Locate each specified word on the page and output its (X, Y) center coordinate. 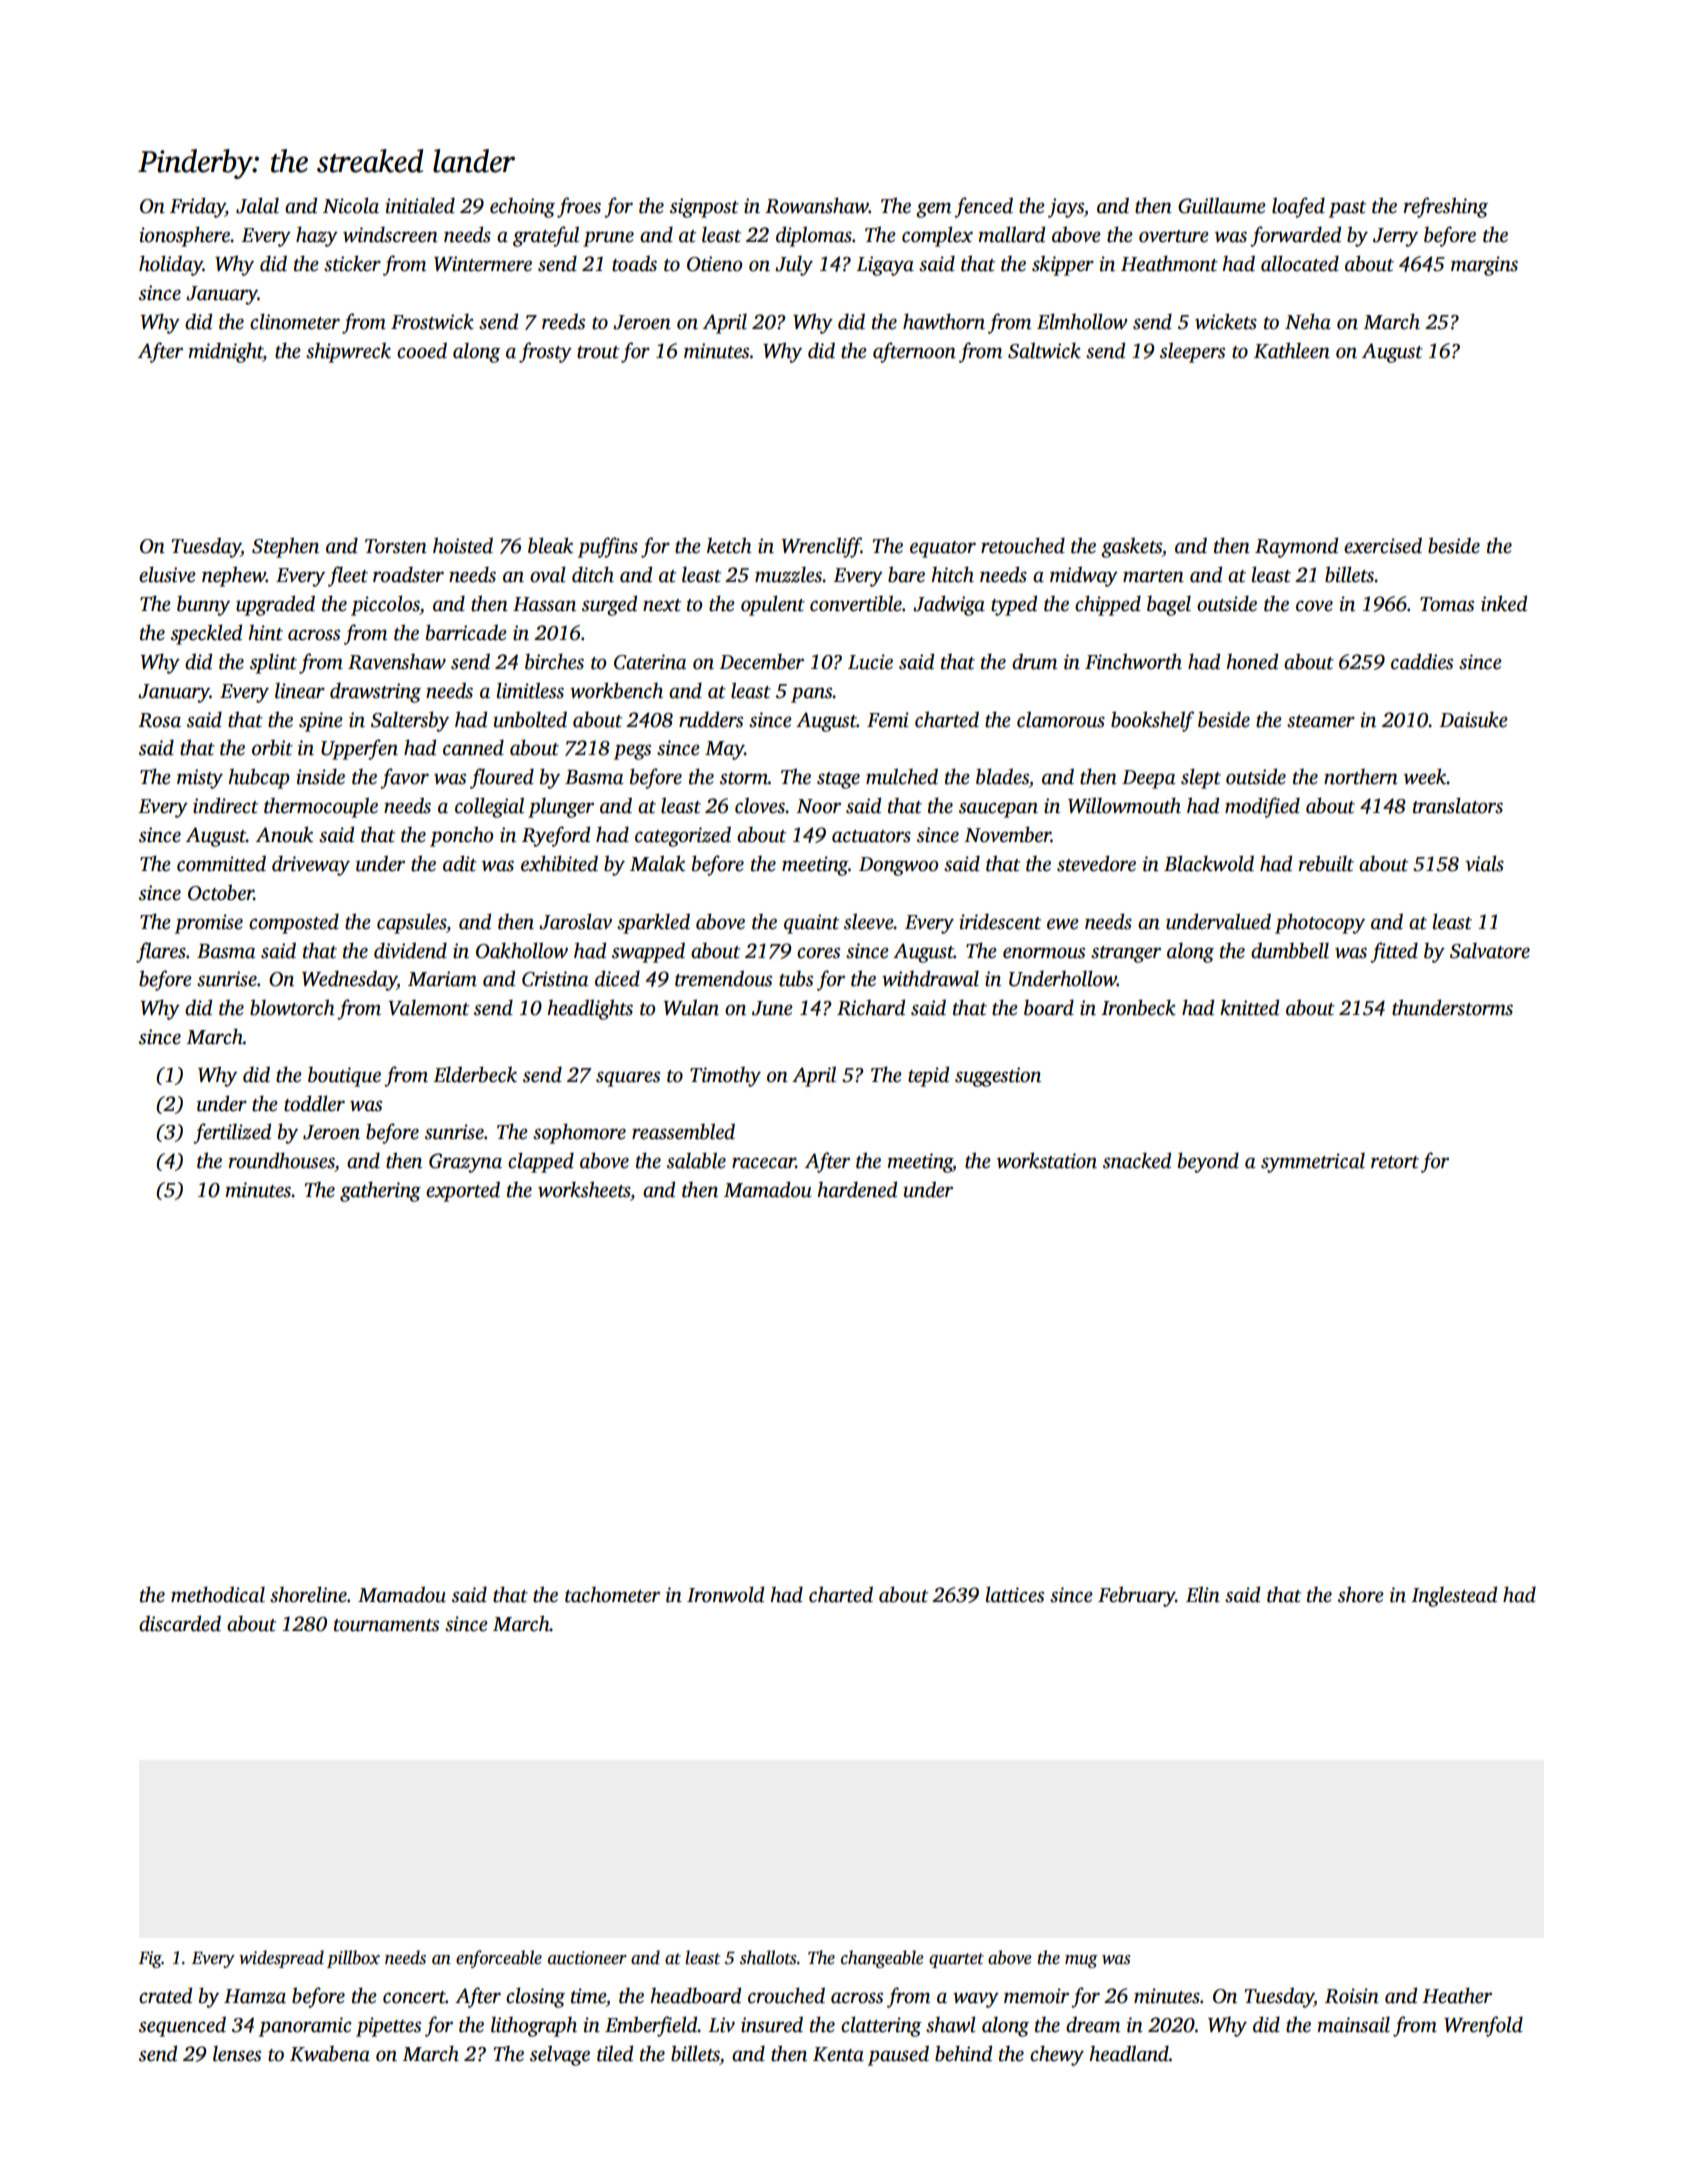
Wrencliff (821, 547)
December (761, 661)
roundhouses (281, 1160)
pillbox (353, 1959)
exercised (1383, 545)
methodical (218, 1594)
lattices (1014, 1594)
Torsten (396, 546)
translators (1458, 805)
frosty (545, 352)
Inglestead (1454, 1596)
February (1137, 1596)
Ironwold (725, 1594)
